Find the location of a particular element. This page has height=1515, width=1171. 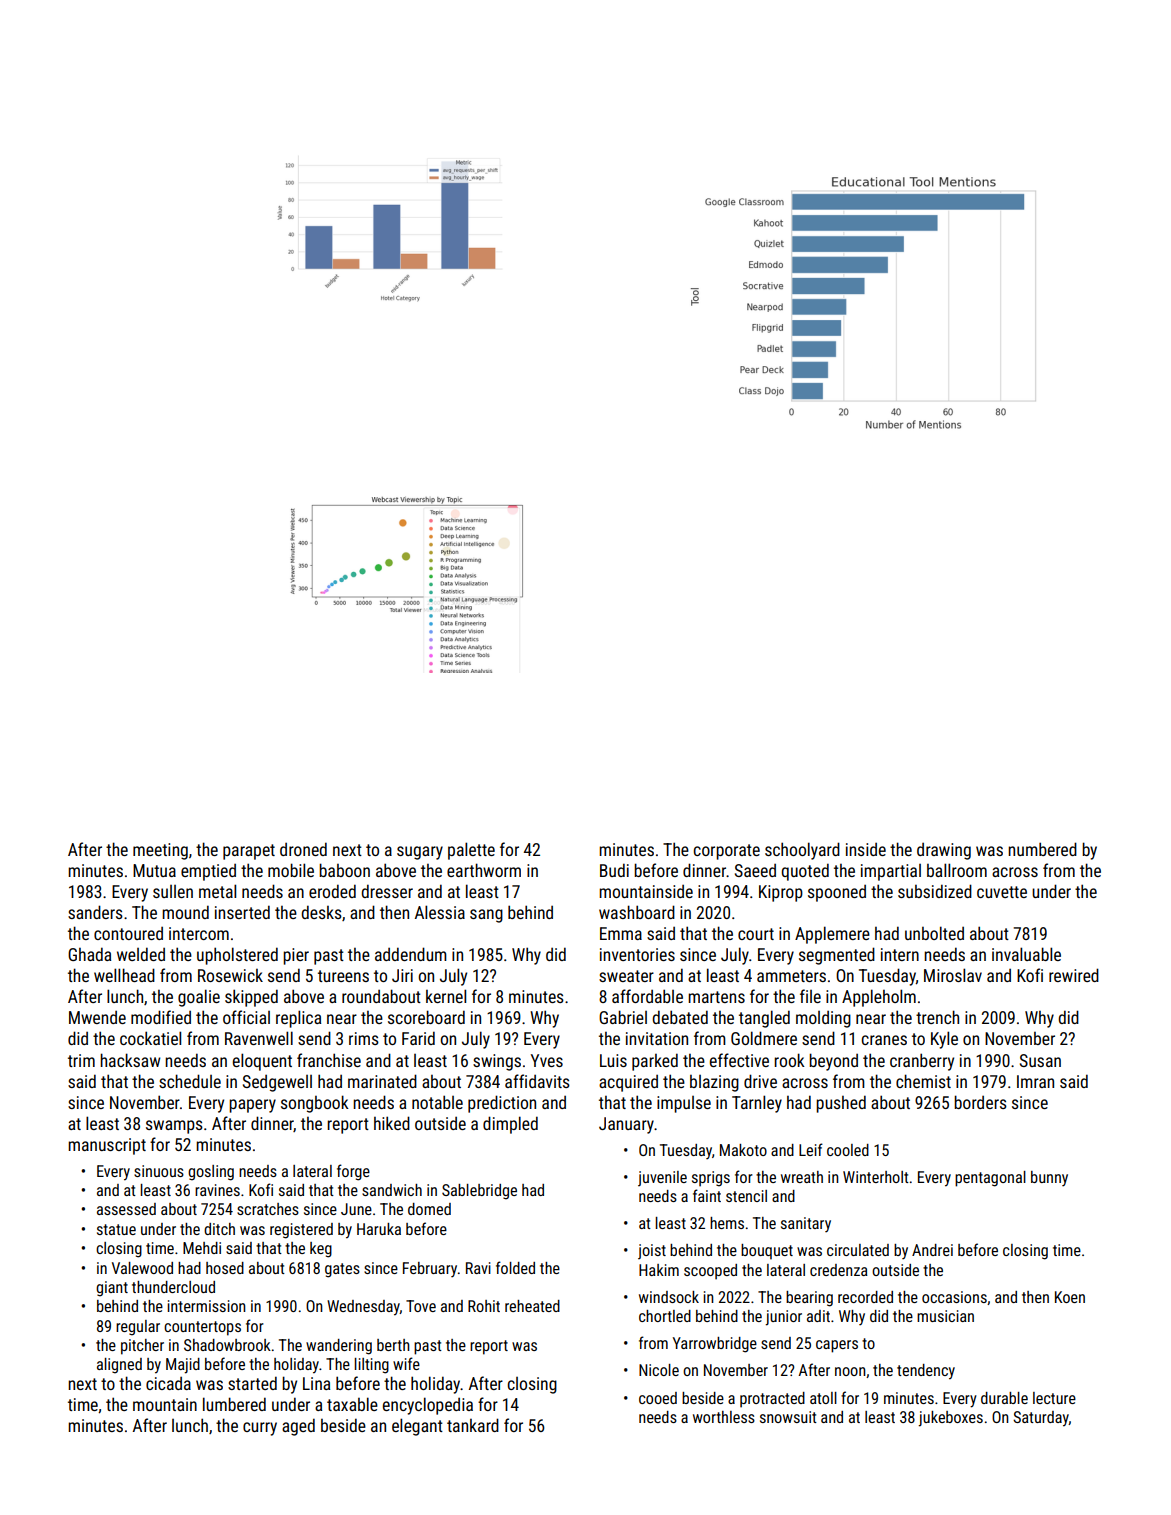

curry is located at coordinates (260, 1429).
